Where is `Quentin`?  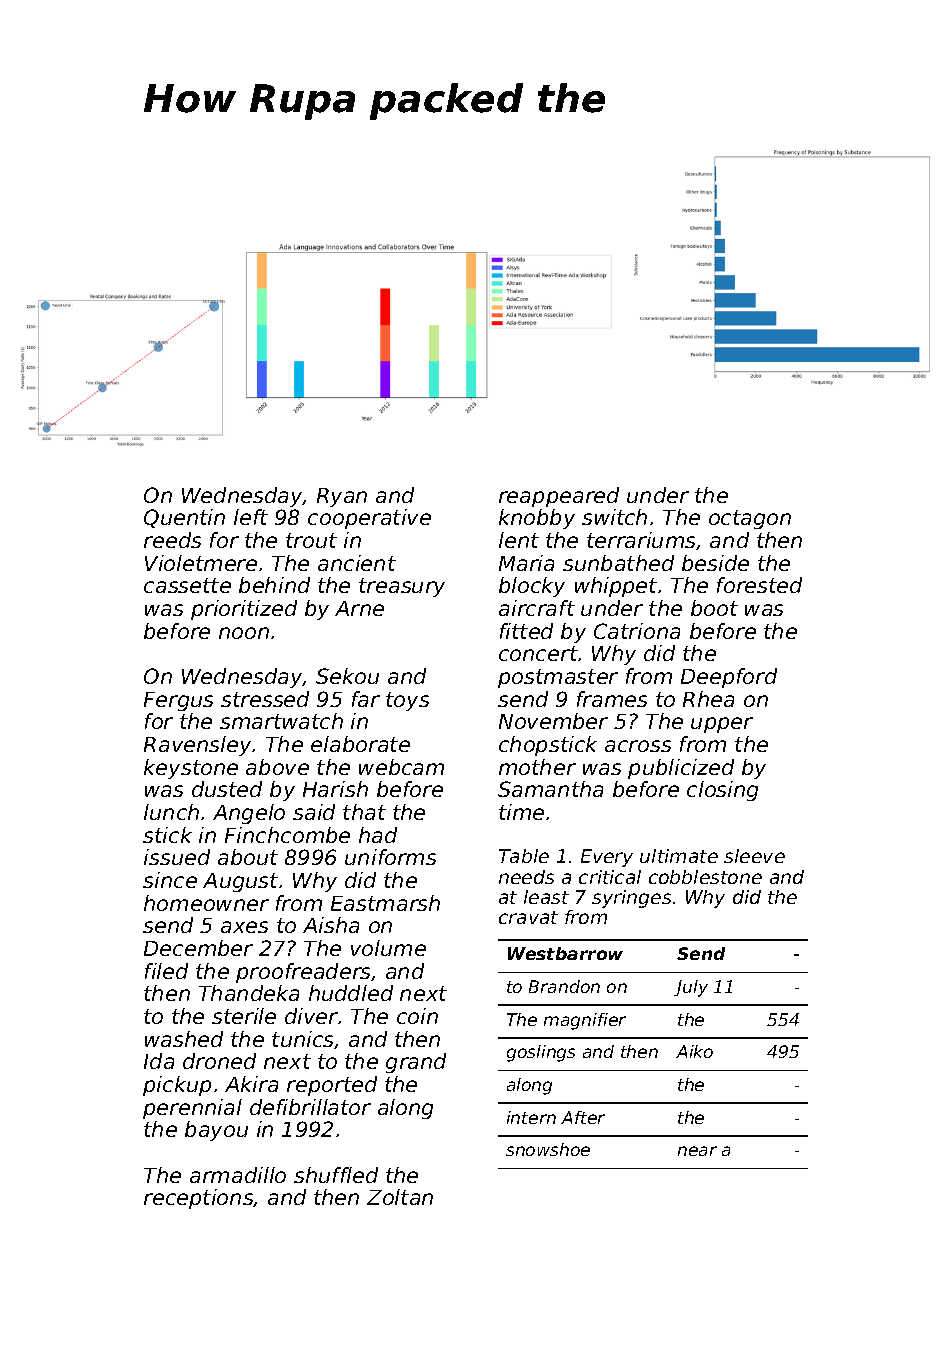 Quentin is located at coordinates (184, 518).
